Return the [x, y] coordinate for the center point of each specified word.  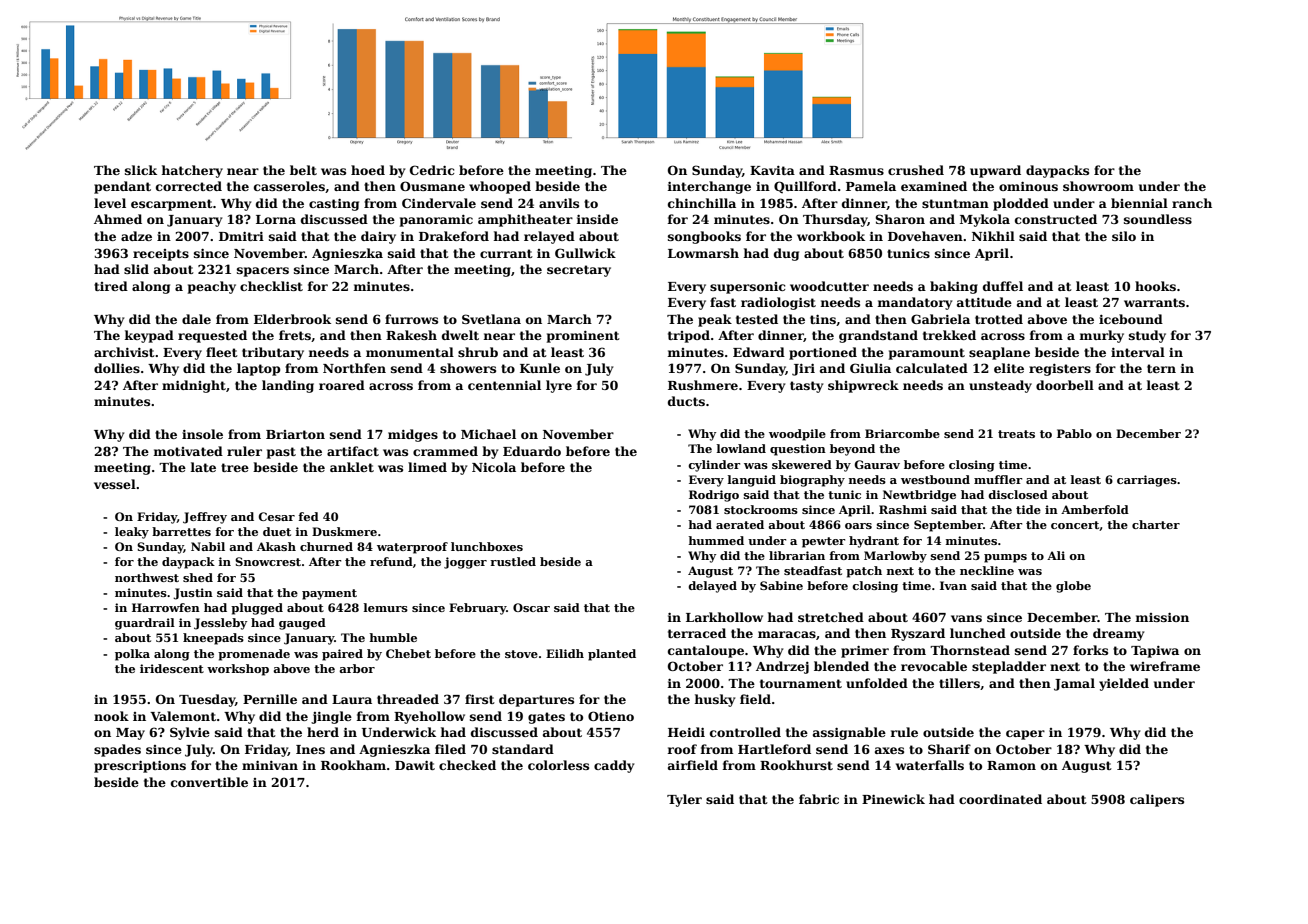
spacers [263, 272]
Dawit [415, 765]
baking [954, 287]
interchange [709, 187]
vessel [115, 484]
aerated [740, 524]
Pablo [1074, 433]
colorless [558, 765]
